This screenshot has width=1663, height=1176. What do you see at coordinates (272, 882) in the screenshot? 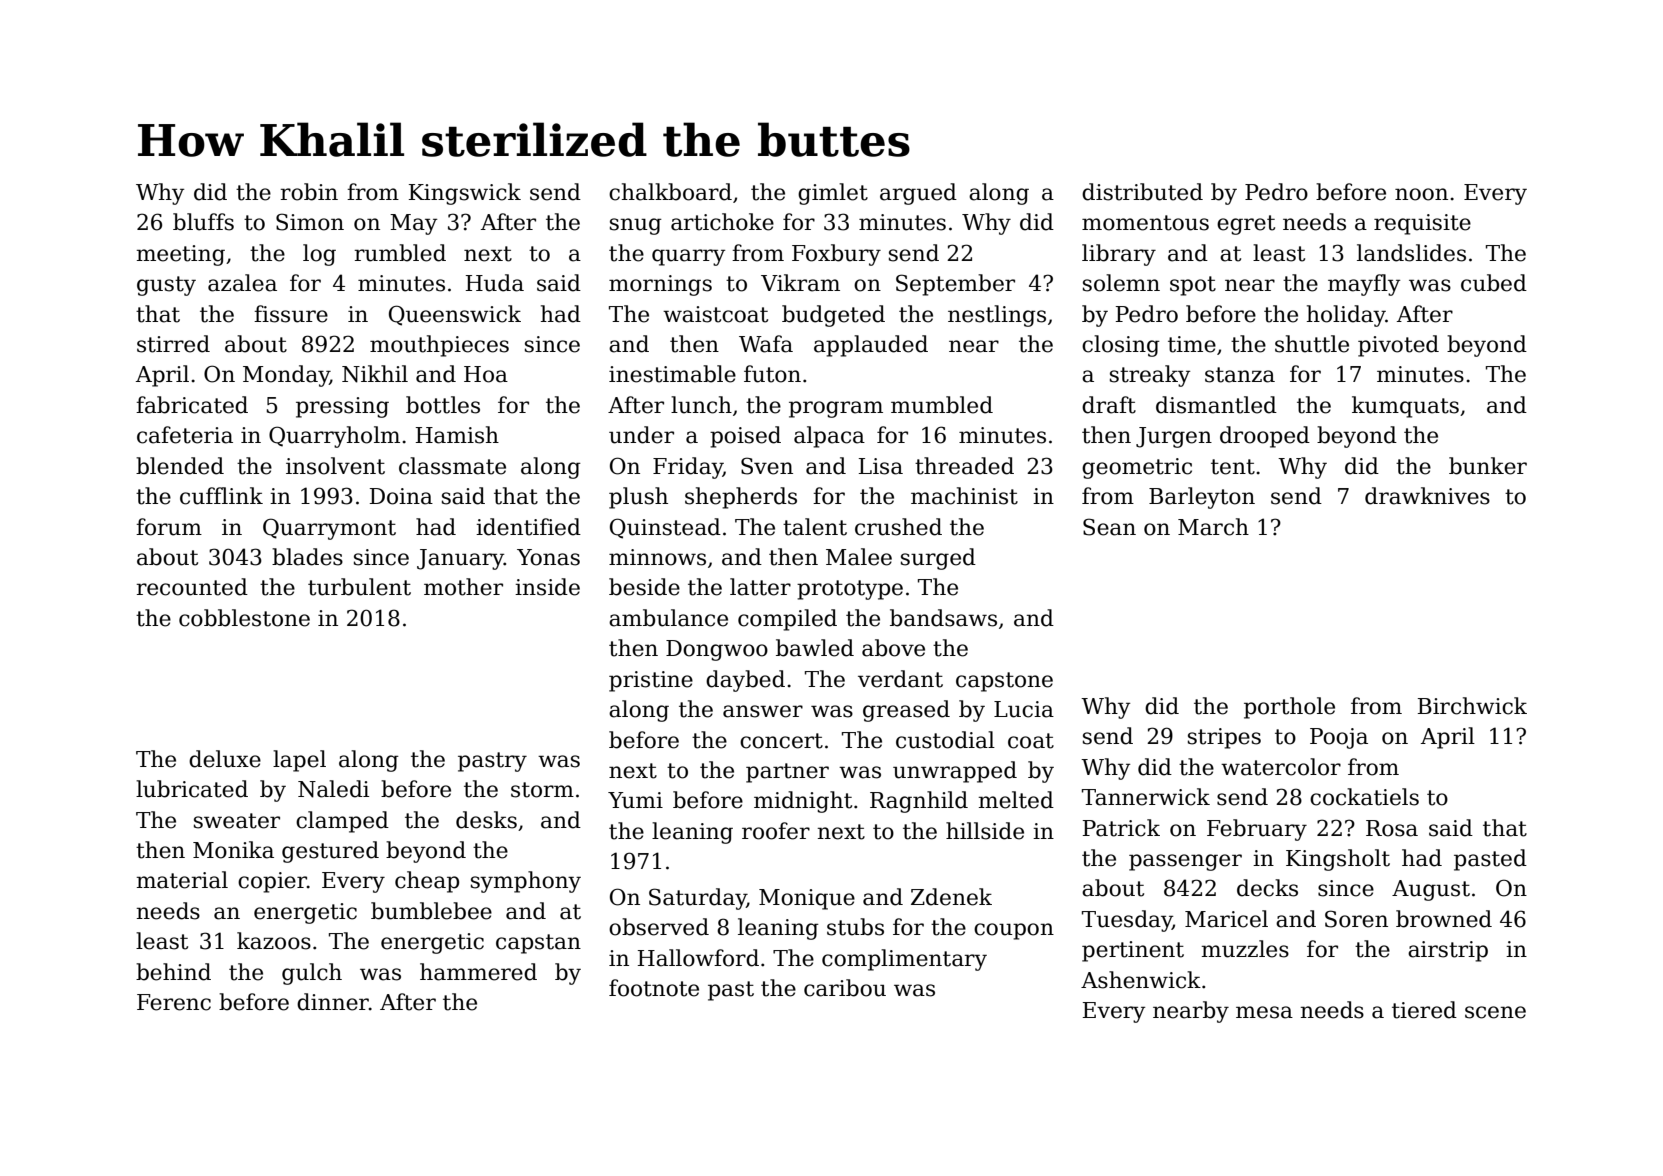
I see `copier` at bounding box center [272, 882].
